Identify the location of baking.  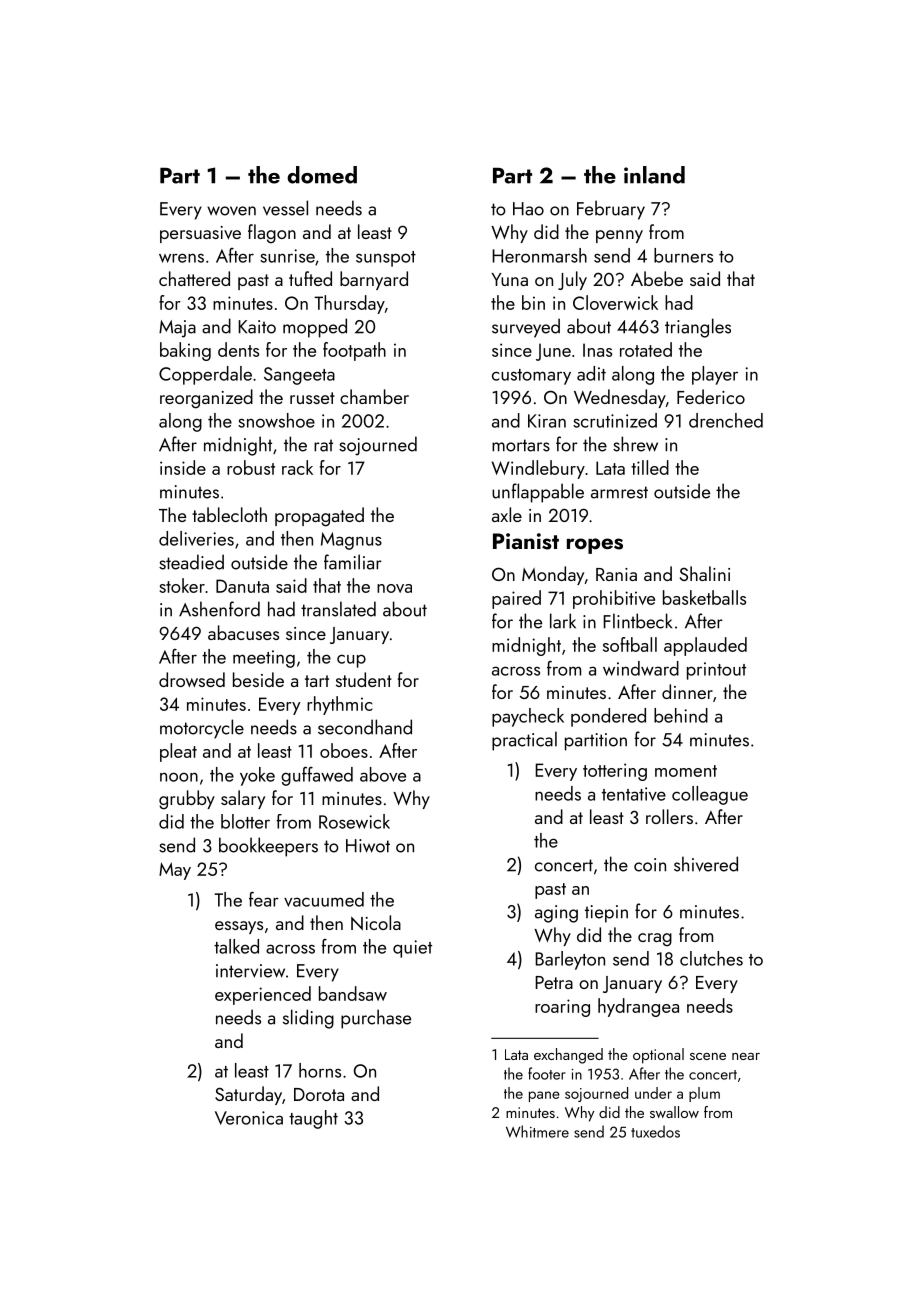
(185, 351).
